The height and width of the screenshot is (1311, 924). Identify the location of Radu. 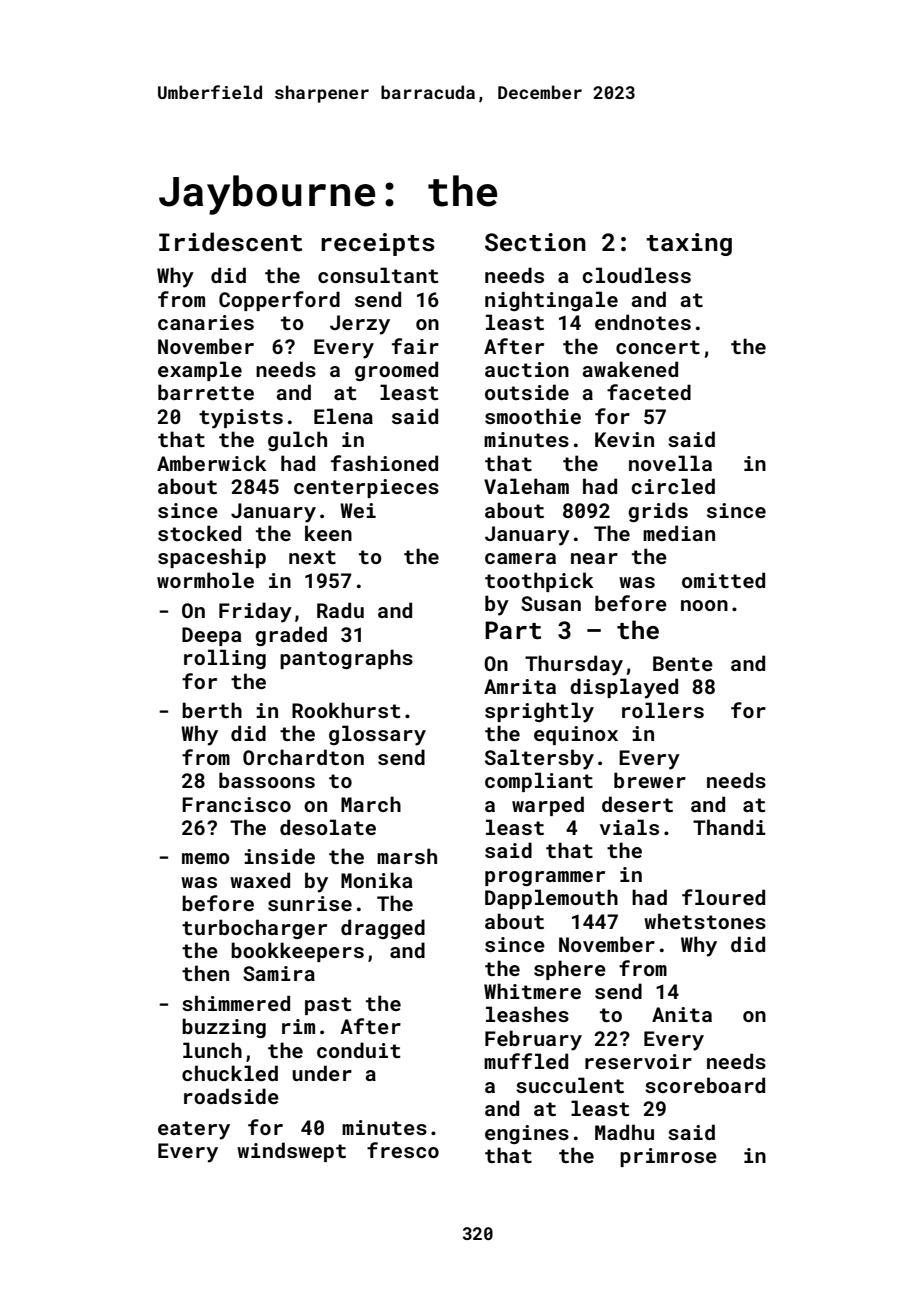
(340, 610).
